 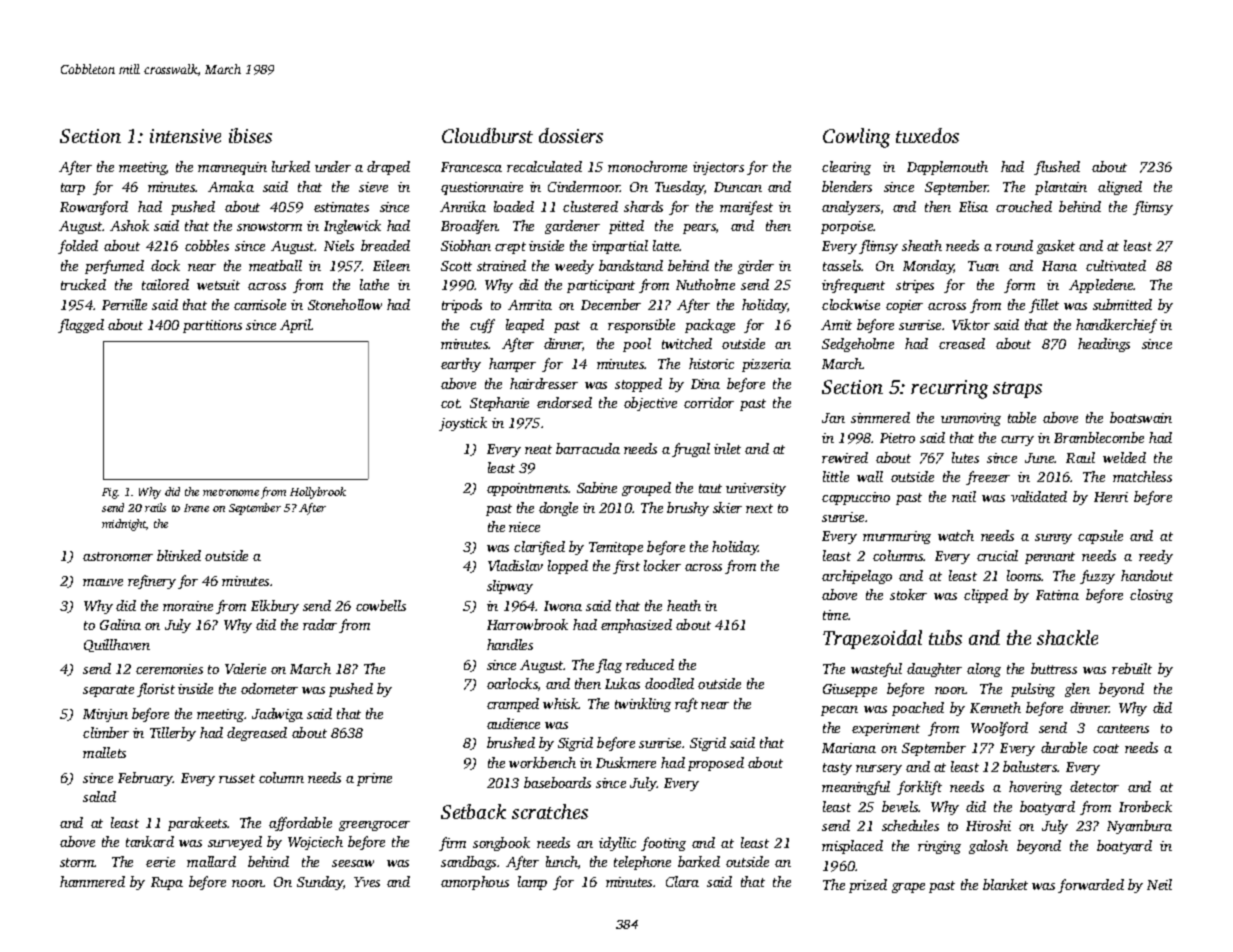 What do you see at coordinates (461, 365) in the image?
I see `earthy` at bounding box center [461, 365].
